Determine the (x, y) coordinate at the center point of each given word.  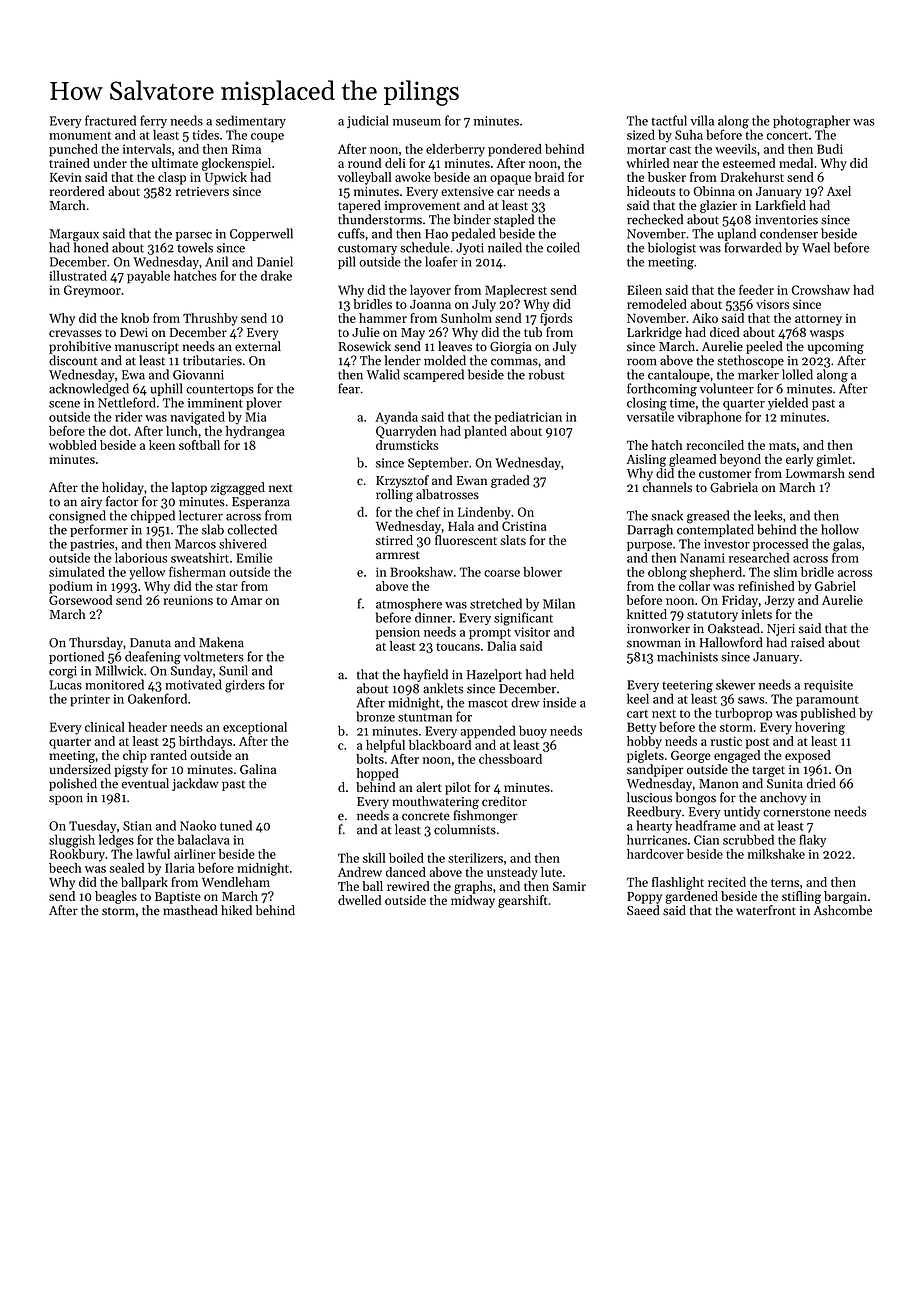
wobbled (73, 445)
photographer (811, 122)
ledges (116, 841)
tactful (669, 120)
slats (513, 540)
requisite (828, 686)
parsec (194, 236)
